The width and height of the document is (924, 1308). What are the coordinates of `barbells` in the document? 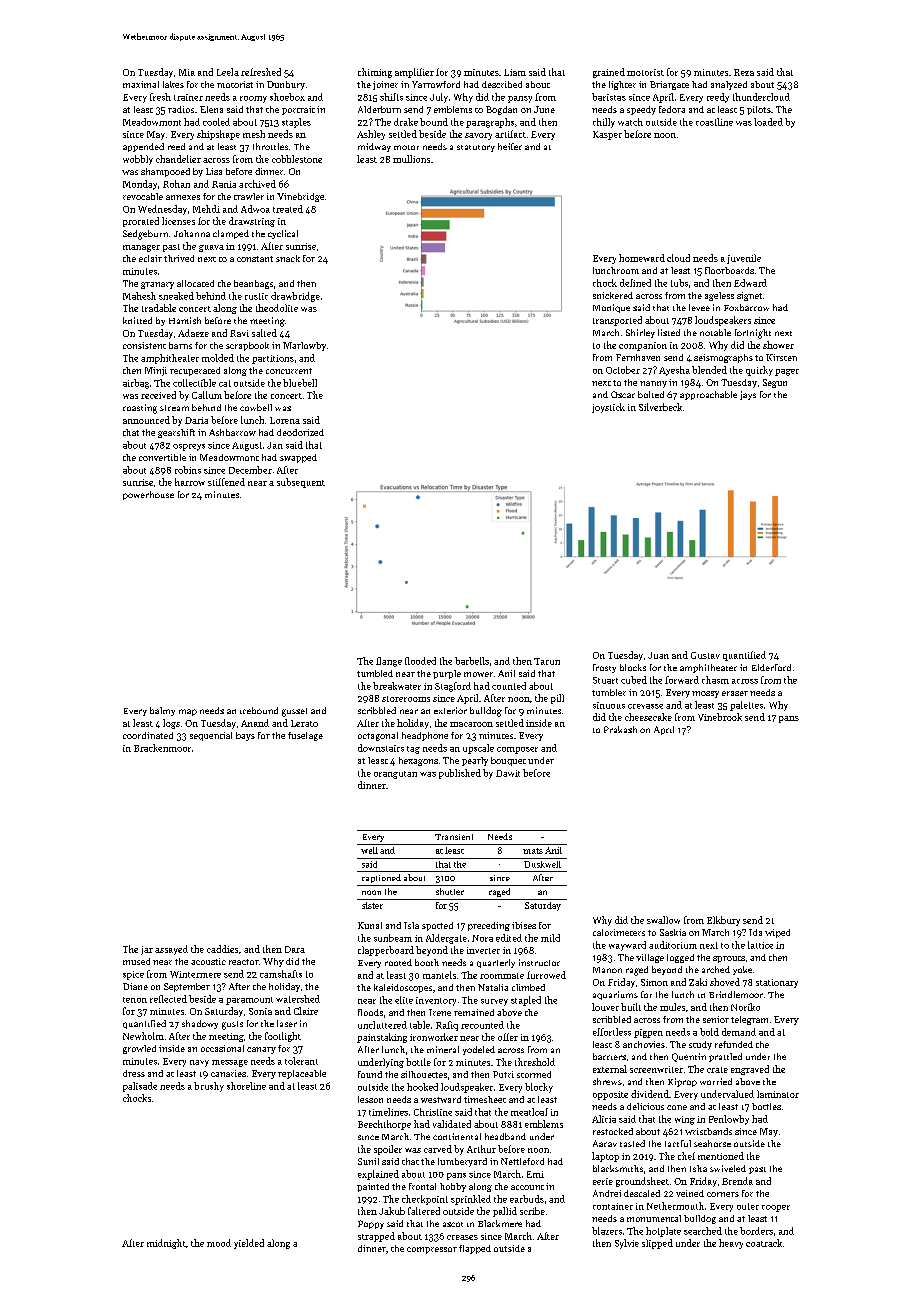 It's located at (472, 661).
